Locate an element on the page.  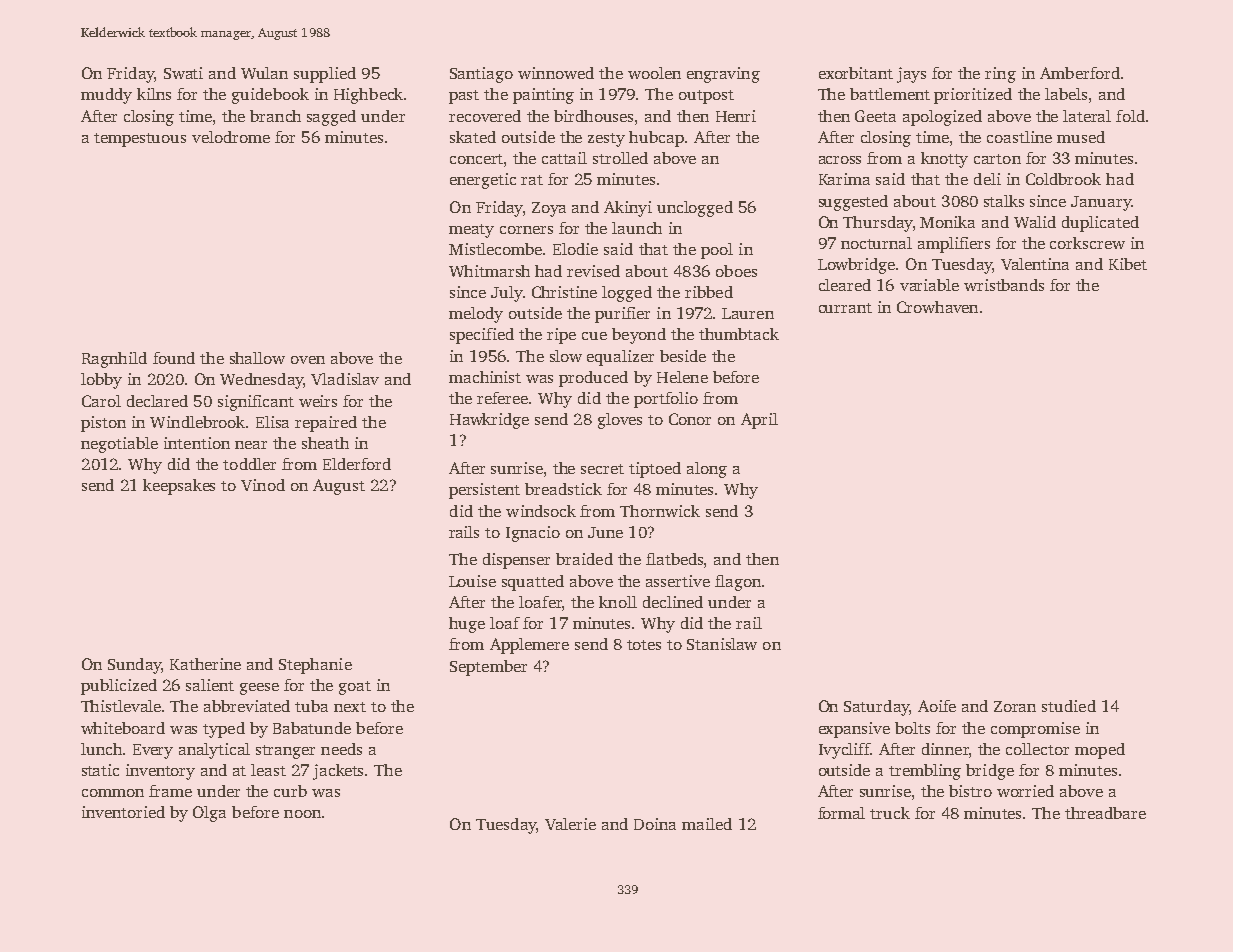
woolen is located at coordinates (654, 73).
